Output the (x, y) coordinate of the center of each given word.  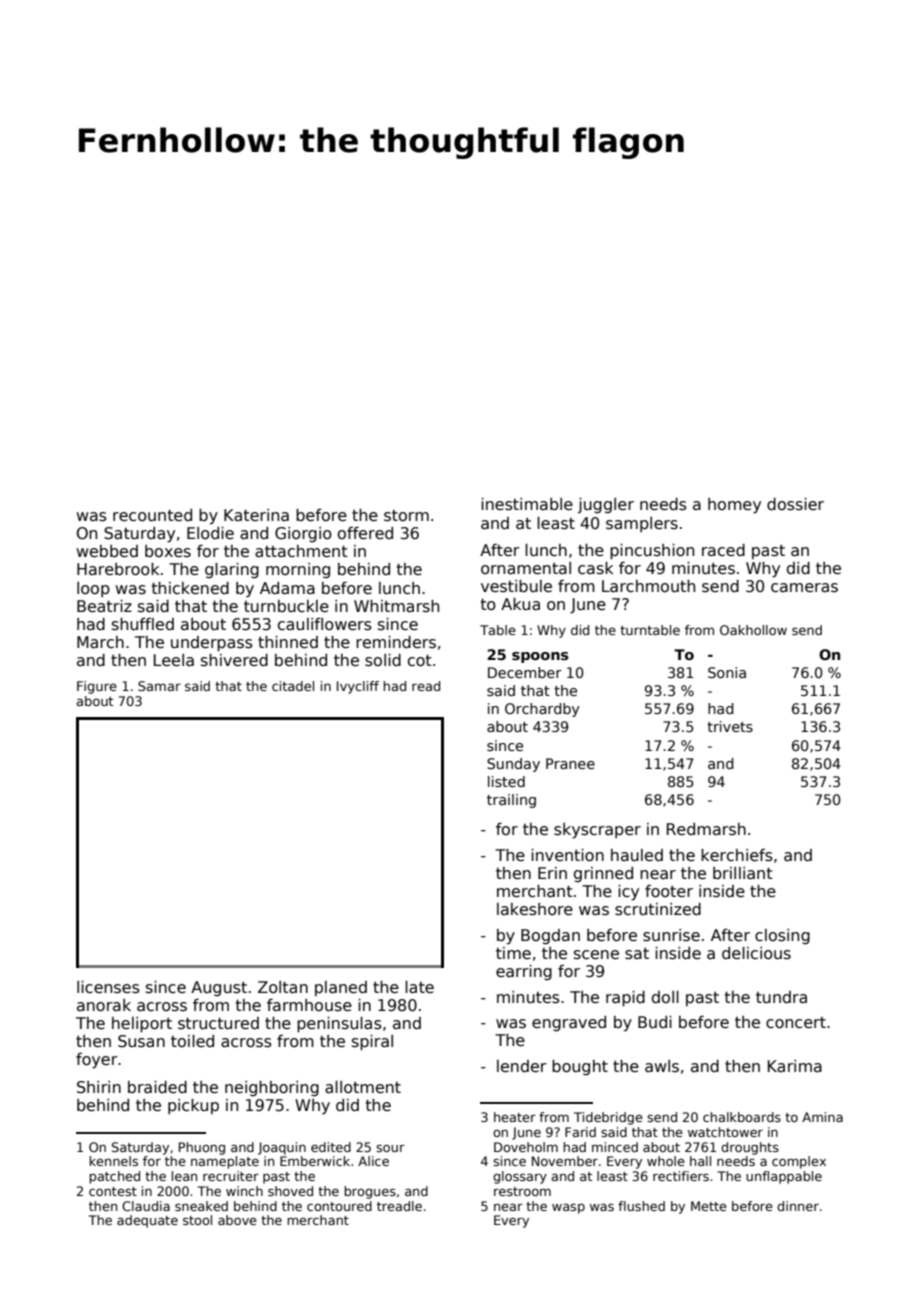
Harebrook (118, 569)
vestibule (516, 586)
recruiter (231, 1176)
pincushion (652, 552)
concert (796, 1023)
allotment (363, 1087)
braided (157, 1087)
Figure (97, 687)
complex (799, 1162)
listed (506, 781)
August (219, 988)
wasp (568, 1208)
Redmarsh (706, 829)
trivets (730, 726)
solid (383, 660)
